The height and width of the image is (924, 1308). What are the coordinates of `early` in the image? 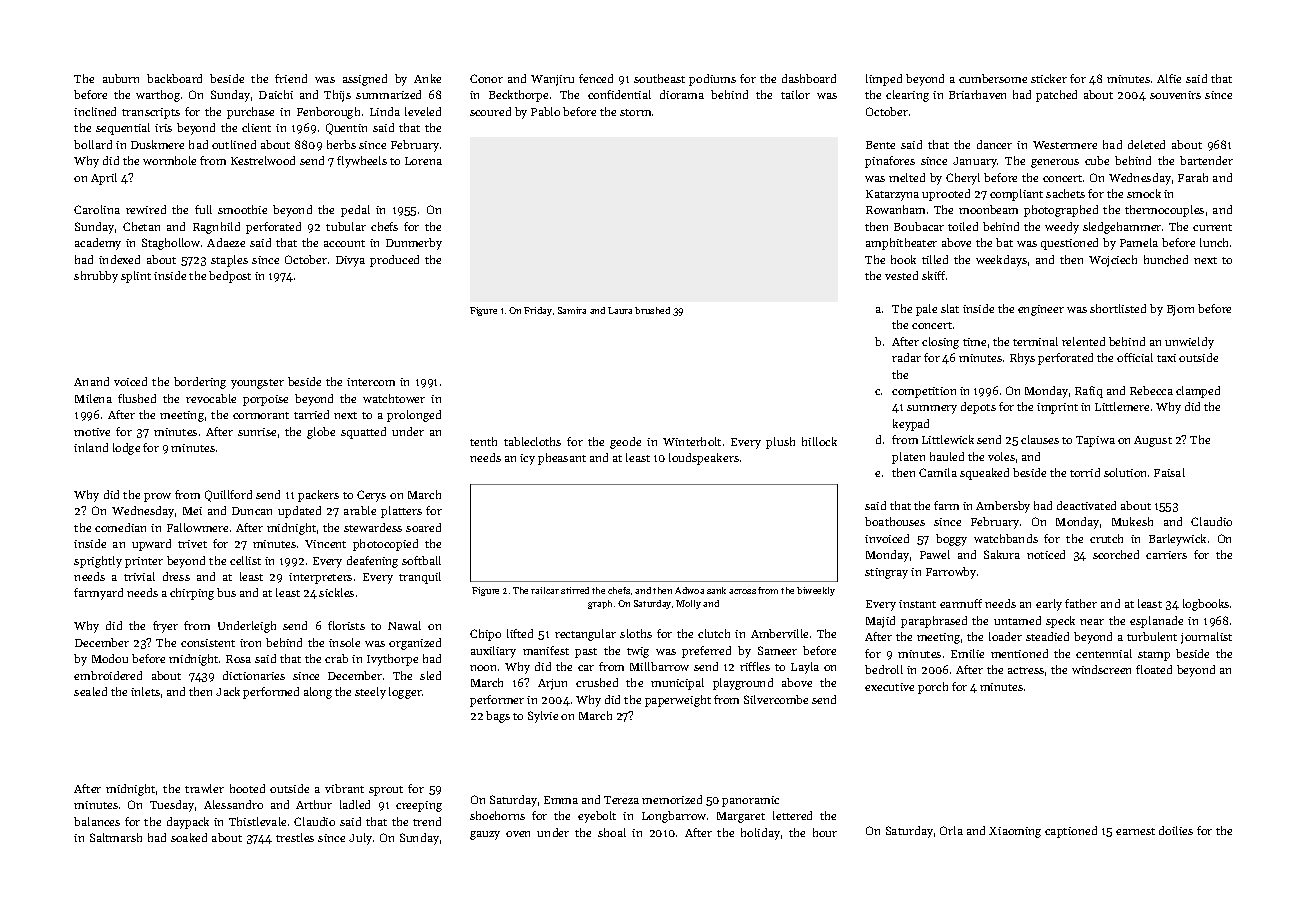 It's located at (1049, 605).
